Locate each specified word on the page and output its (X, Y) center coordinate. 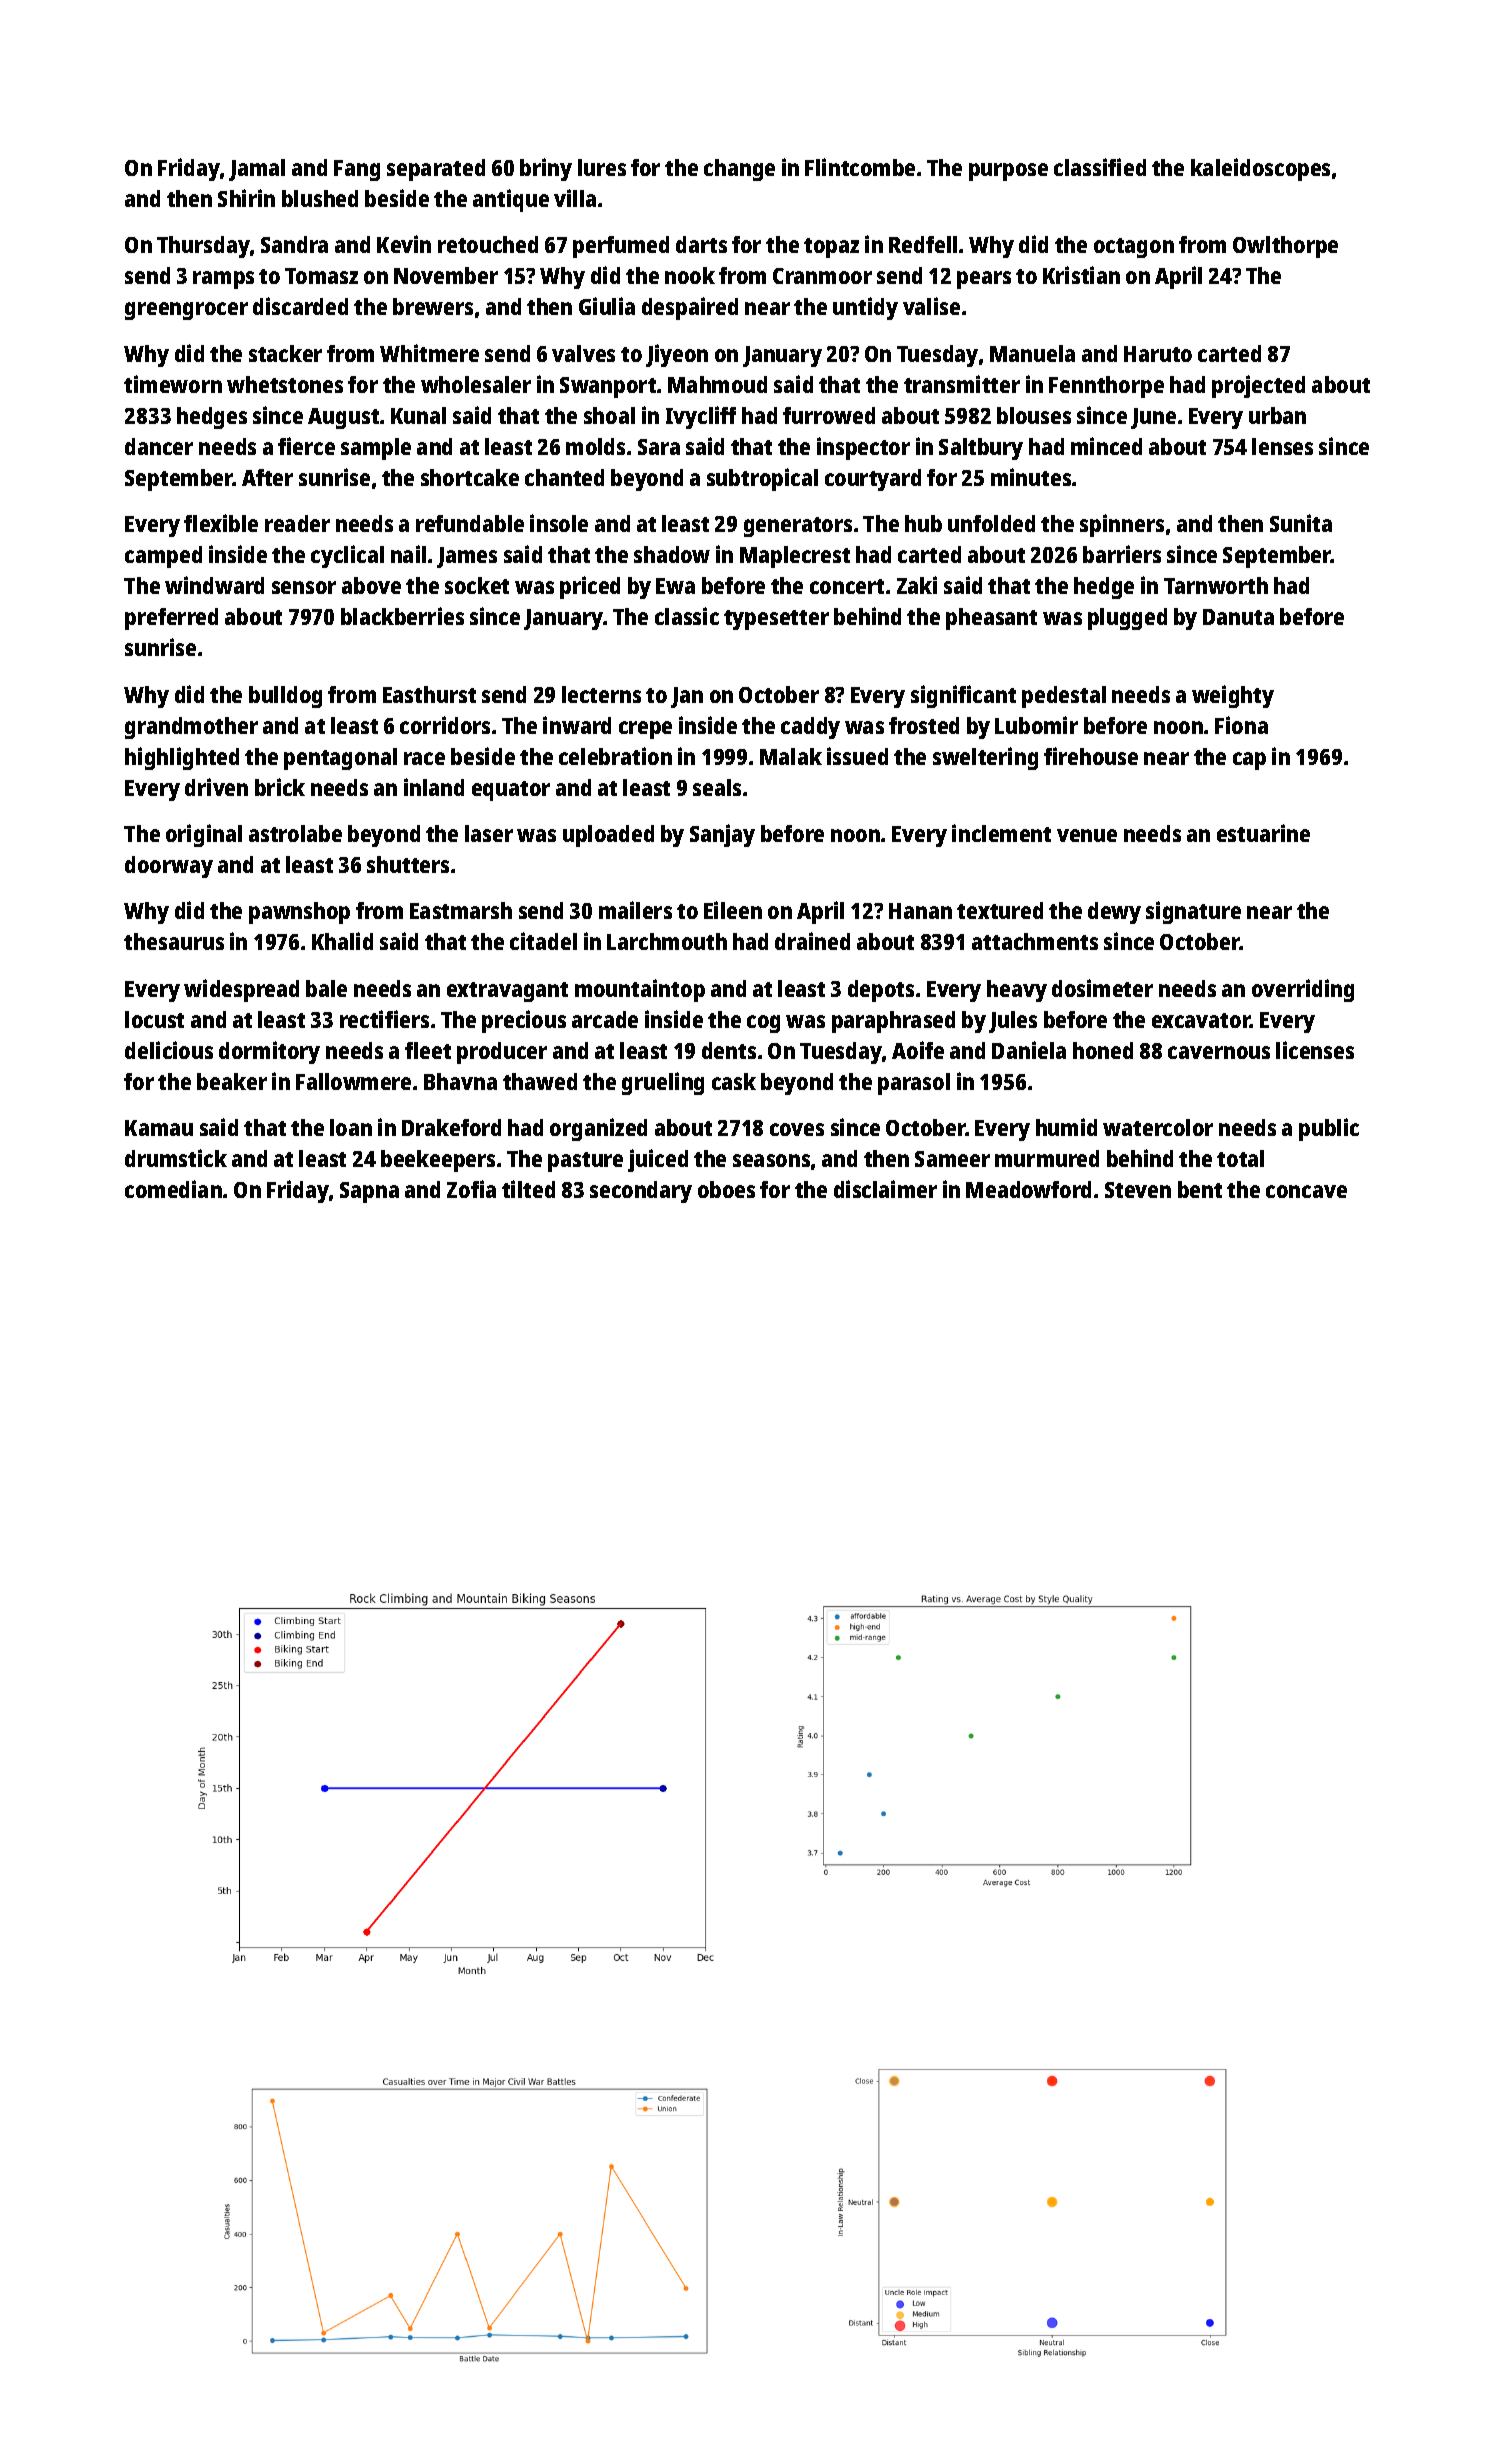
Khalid (342, 941)
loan (351, 1127)
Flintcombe (860, 167)
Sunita (1301, 523)
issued (857, 756)
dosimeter (1102, 988)
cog (763, 1024)
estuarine (1263, 833)
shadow (672, 554)
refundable (470, 523)
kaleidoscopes (1260, 169)
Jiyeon (677, 355)
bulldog (285, 697)
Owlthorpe (1285, 247)
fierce (306, 446)
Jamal (257, 170)
